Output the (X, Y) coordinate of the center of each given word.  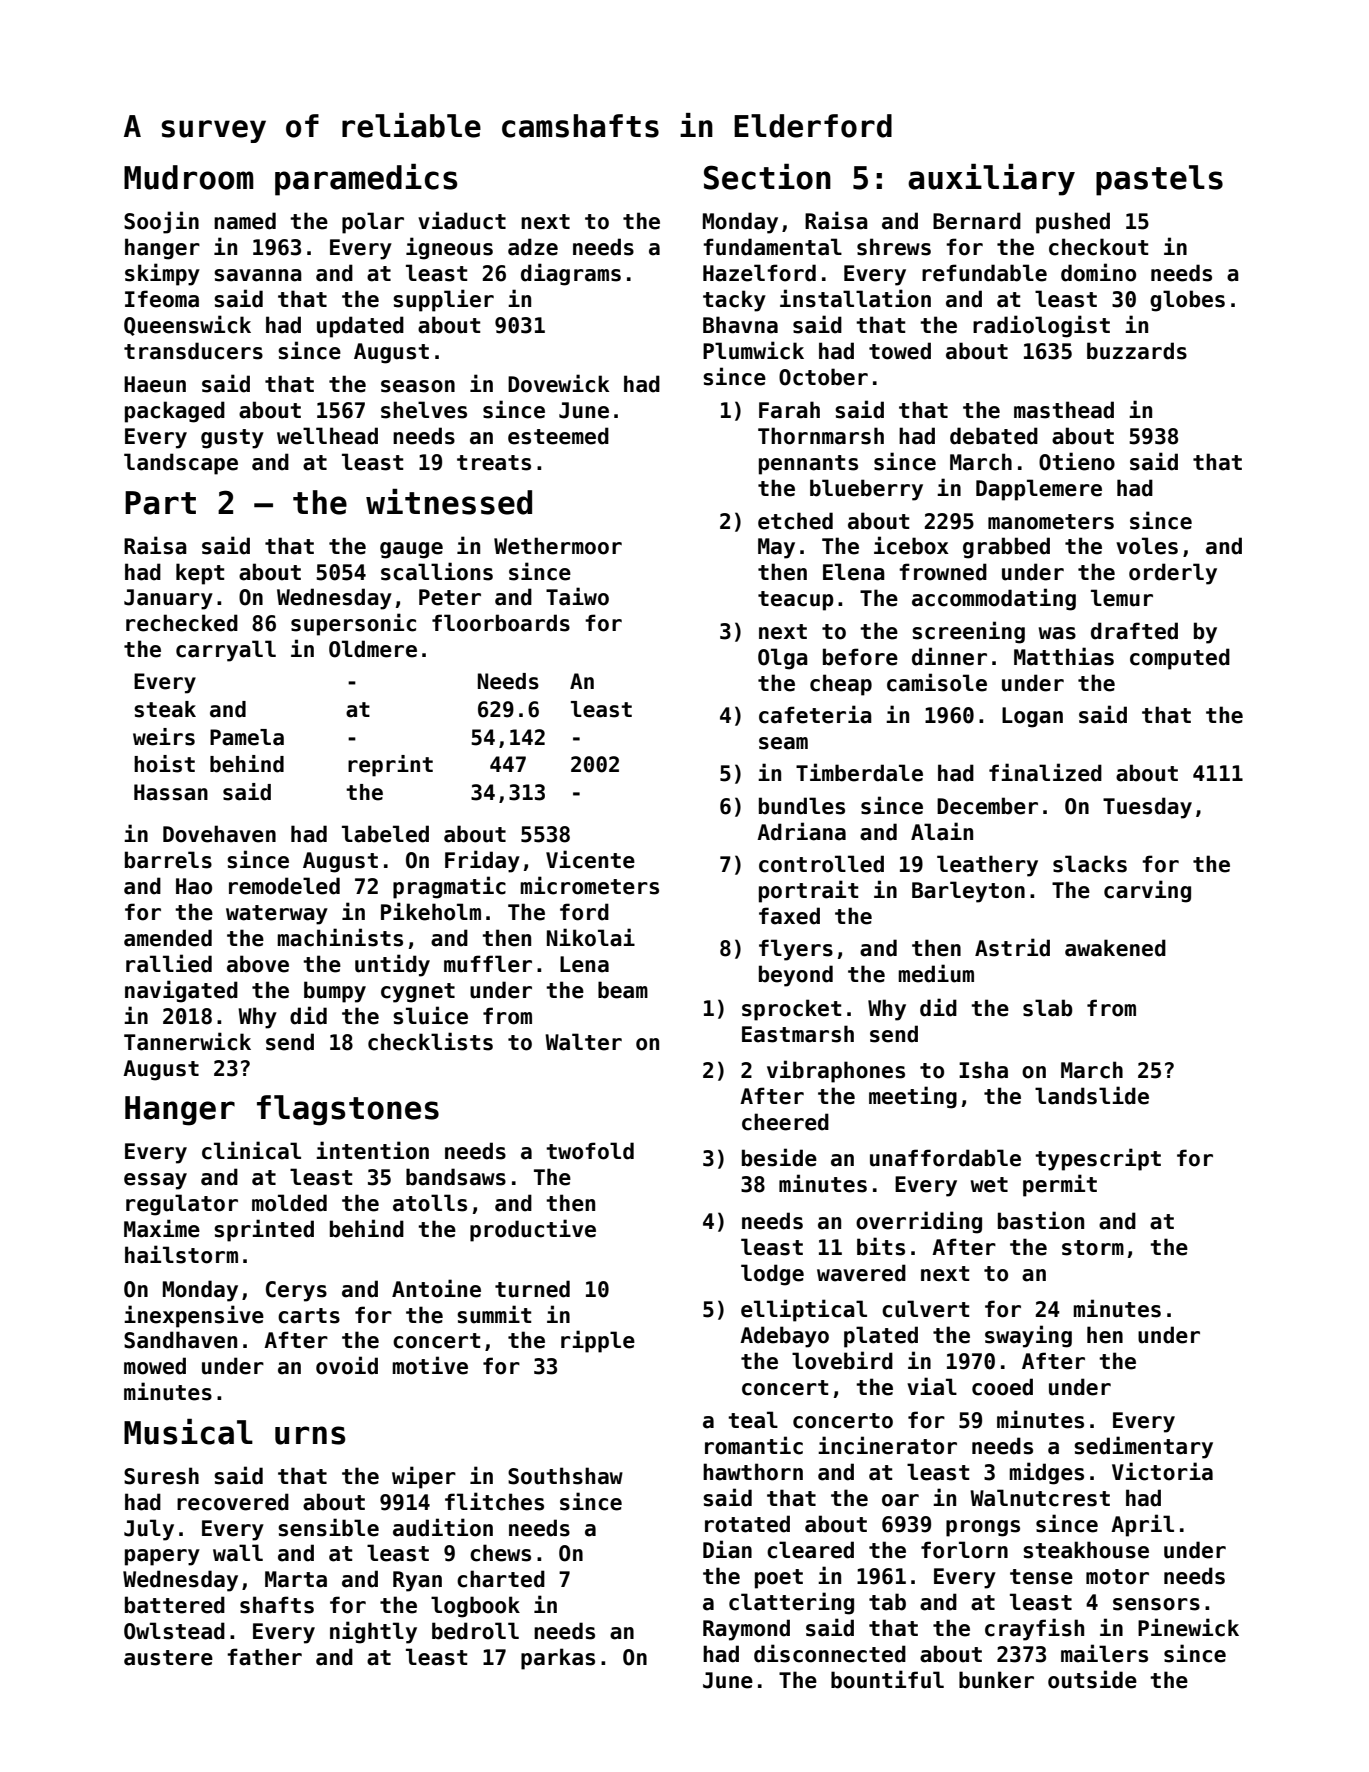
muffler (488, 964)
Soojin (161, 222)
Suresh (161, 1476)
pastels (1159, 180)
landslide (1092, 1095)
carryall (226, 651)
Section (767, 176)
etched (795, 521)
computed (1180, 659)
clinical (251, 1150)
